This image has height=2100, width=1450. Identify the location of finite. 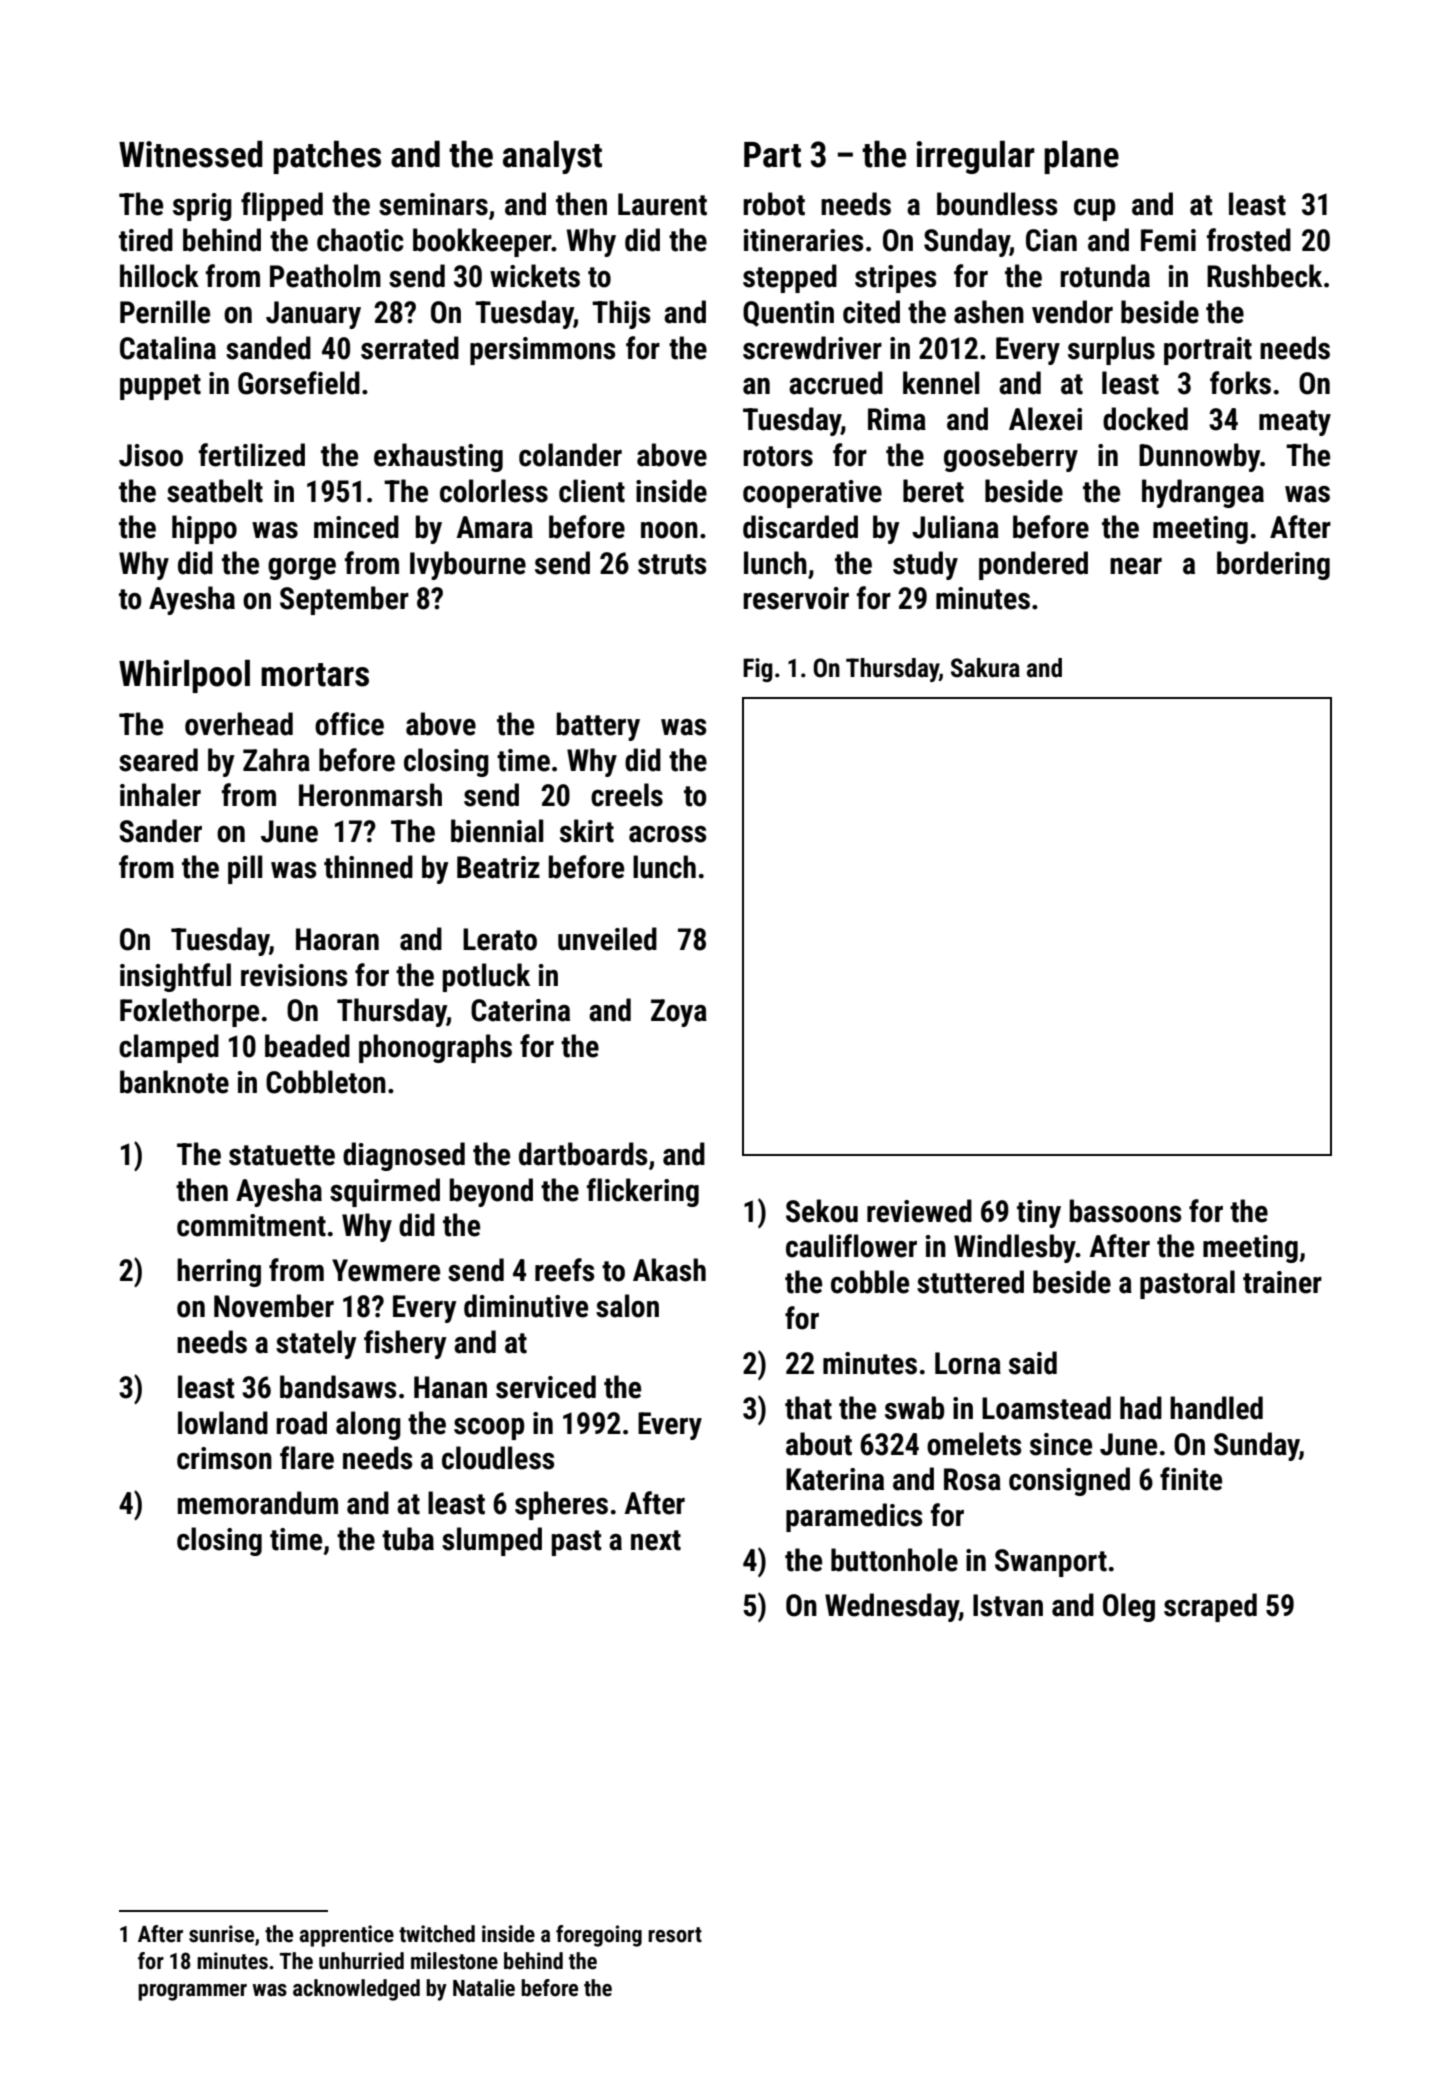
(1191, 1479).
